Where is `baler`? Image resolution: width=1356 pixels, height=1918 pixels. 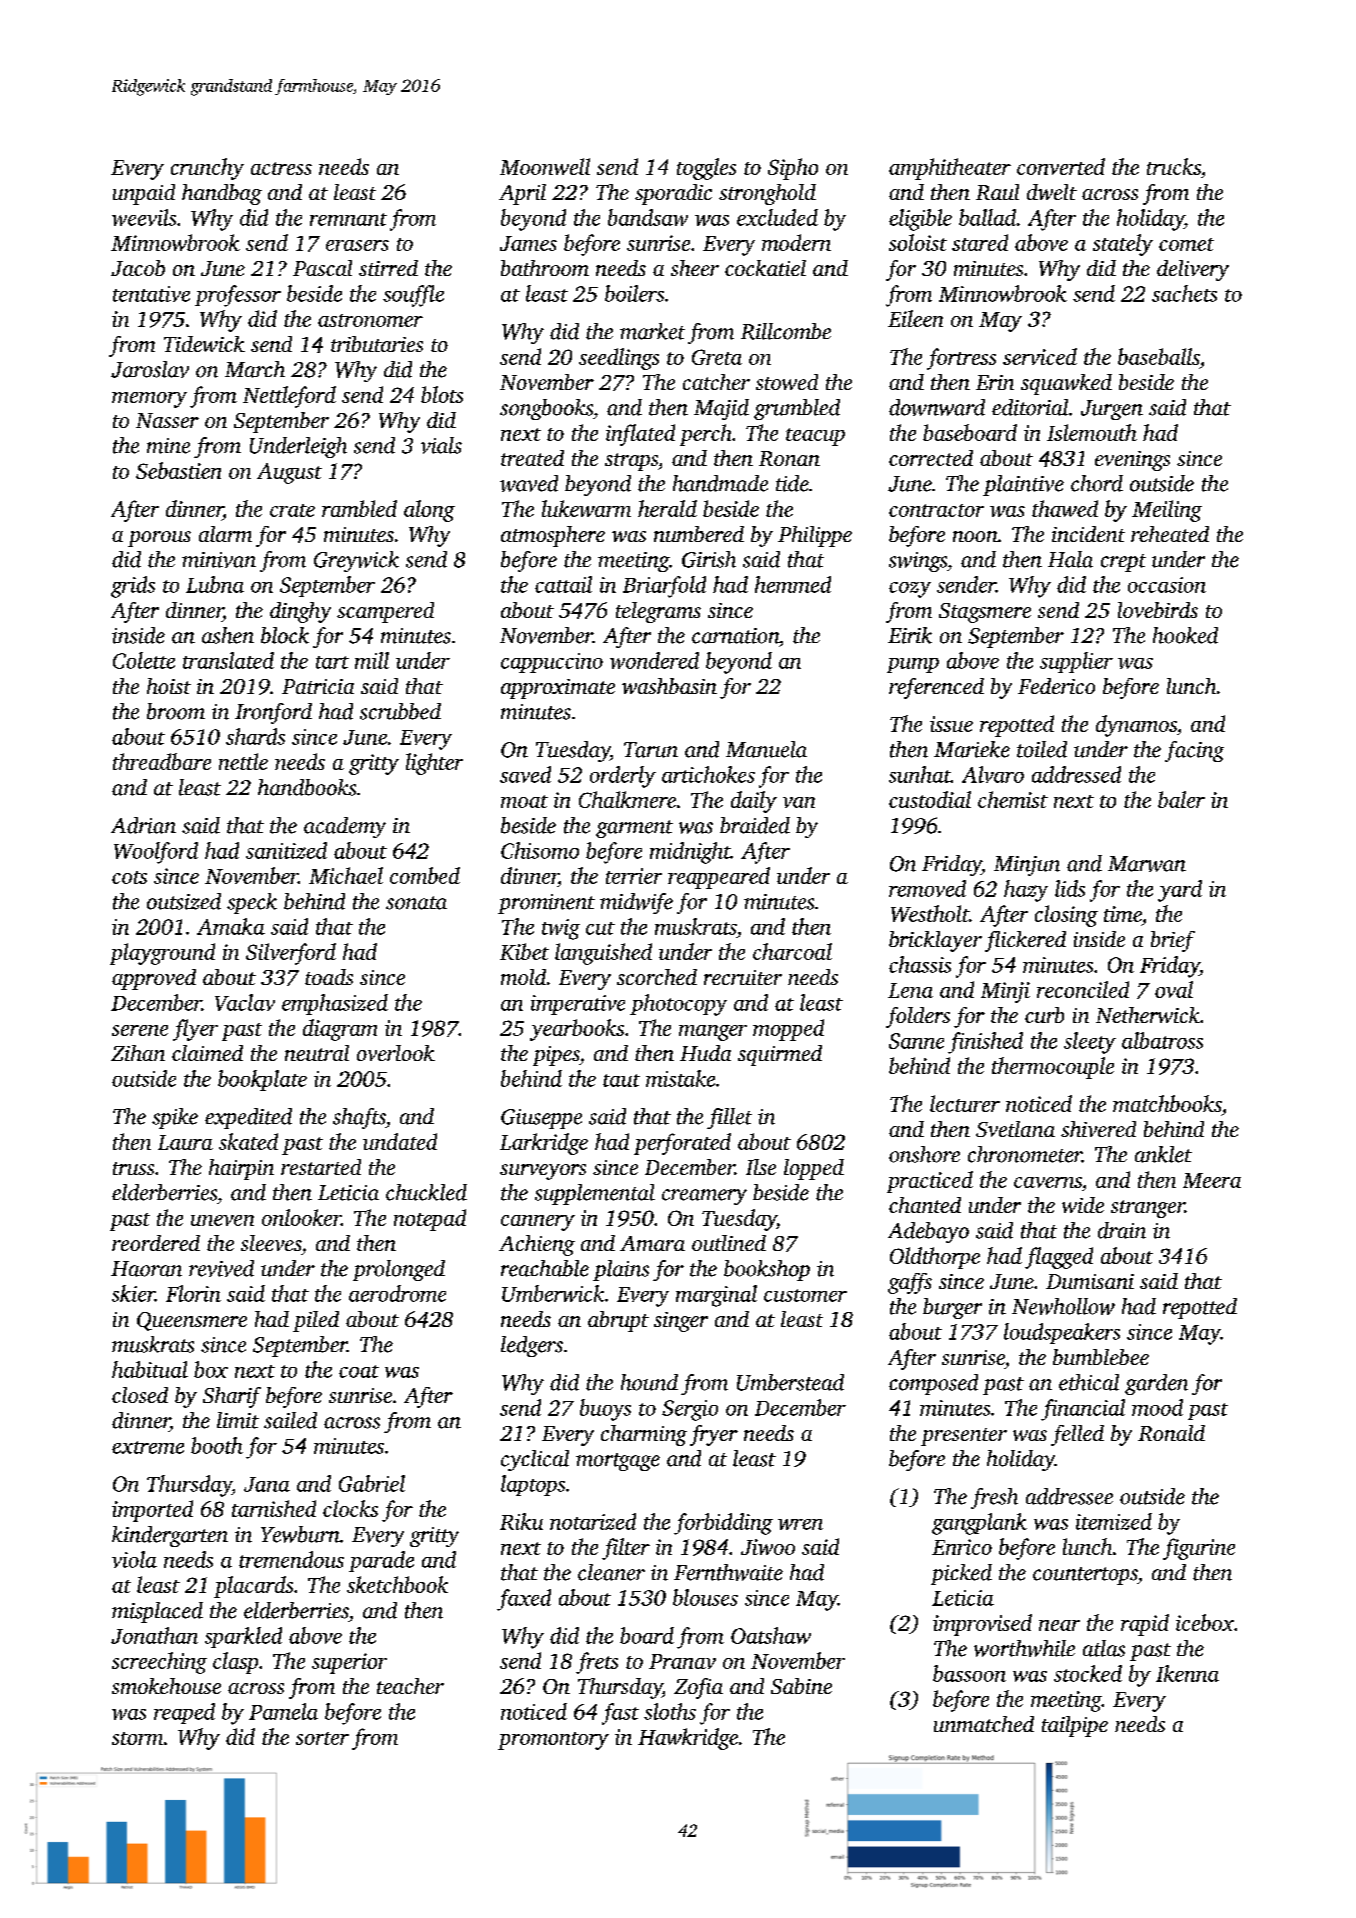
baler is located at coordinates (1181, 799).
